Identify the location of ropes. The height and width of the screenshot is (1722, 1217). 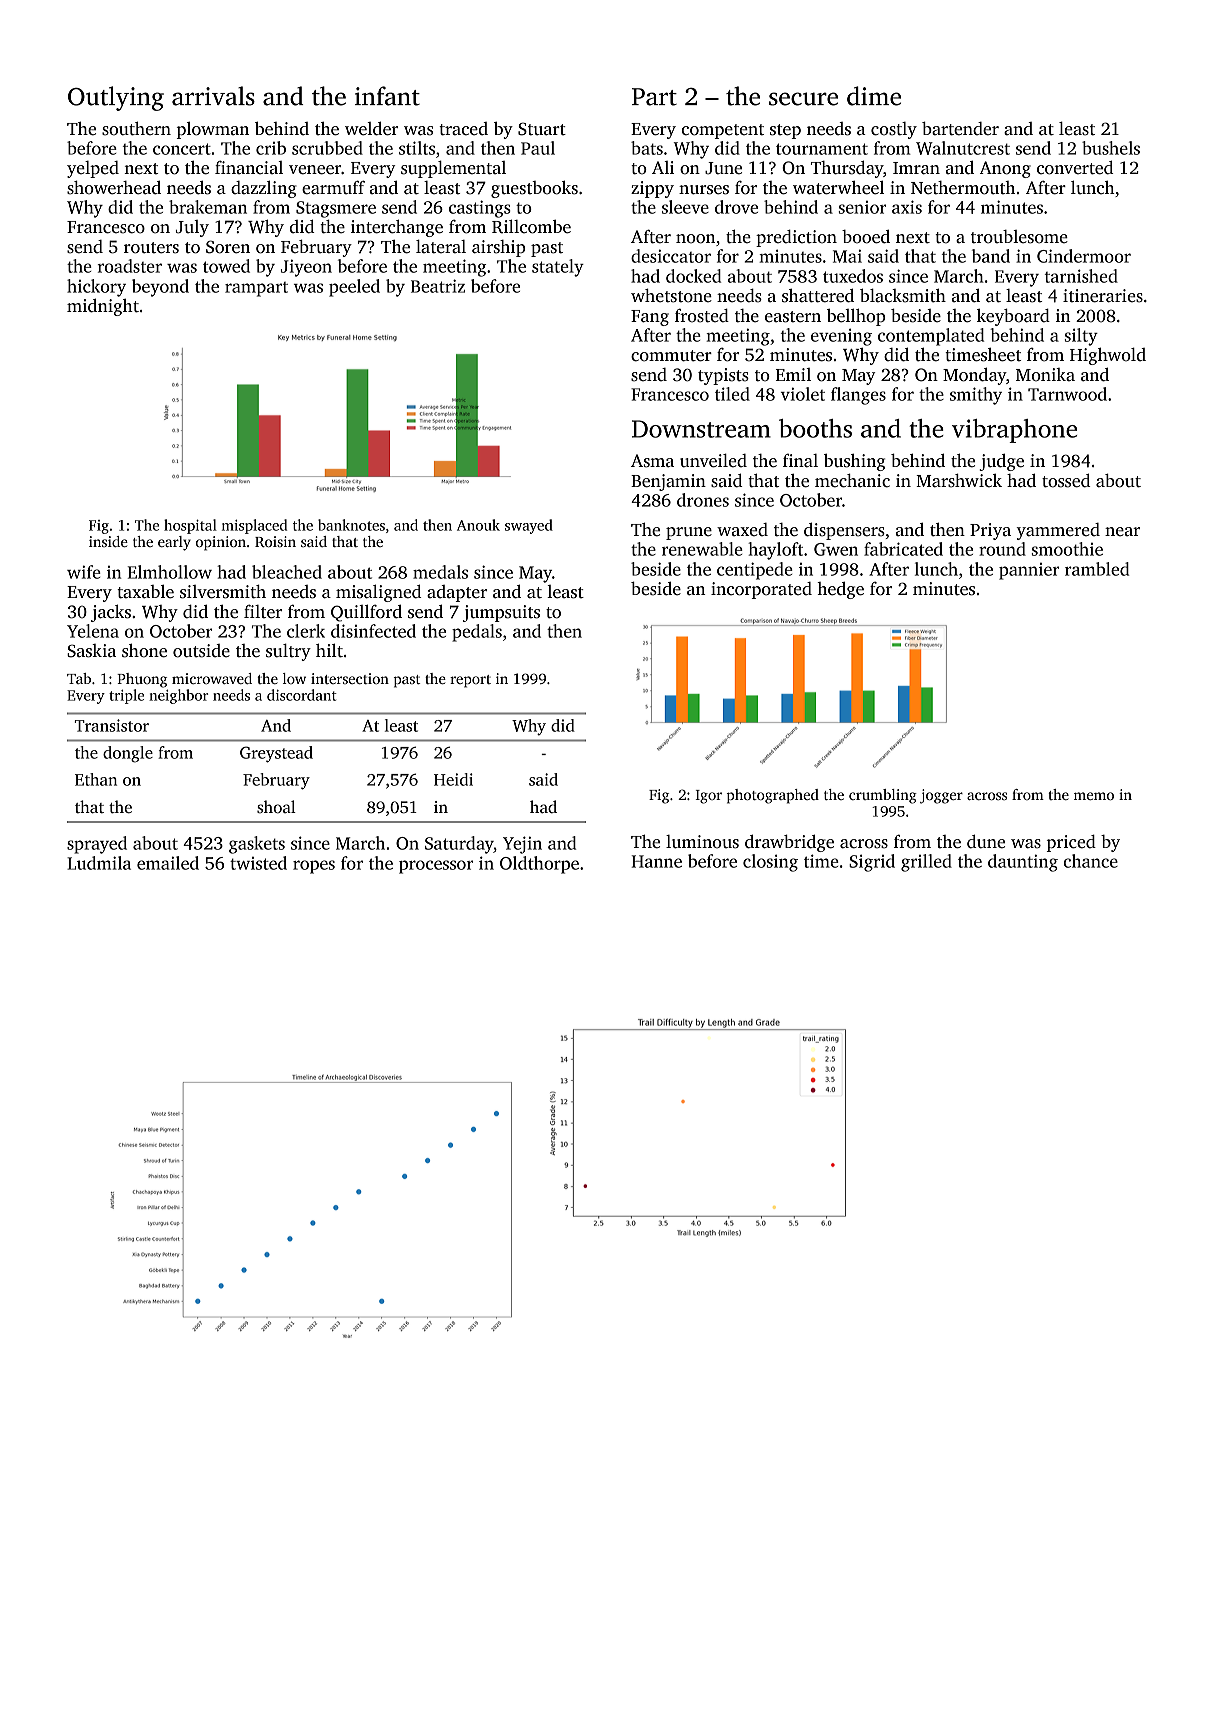
(314, 867).
